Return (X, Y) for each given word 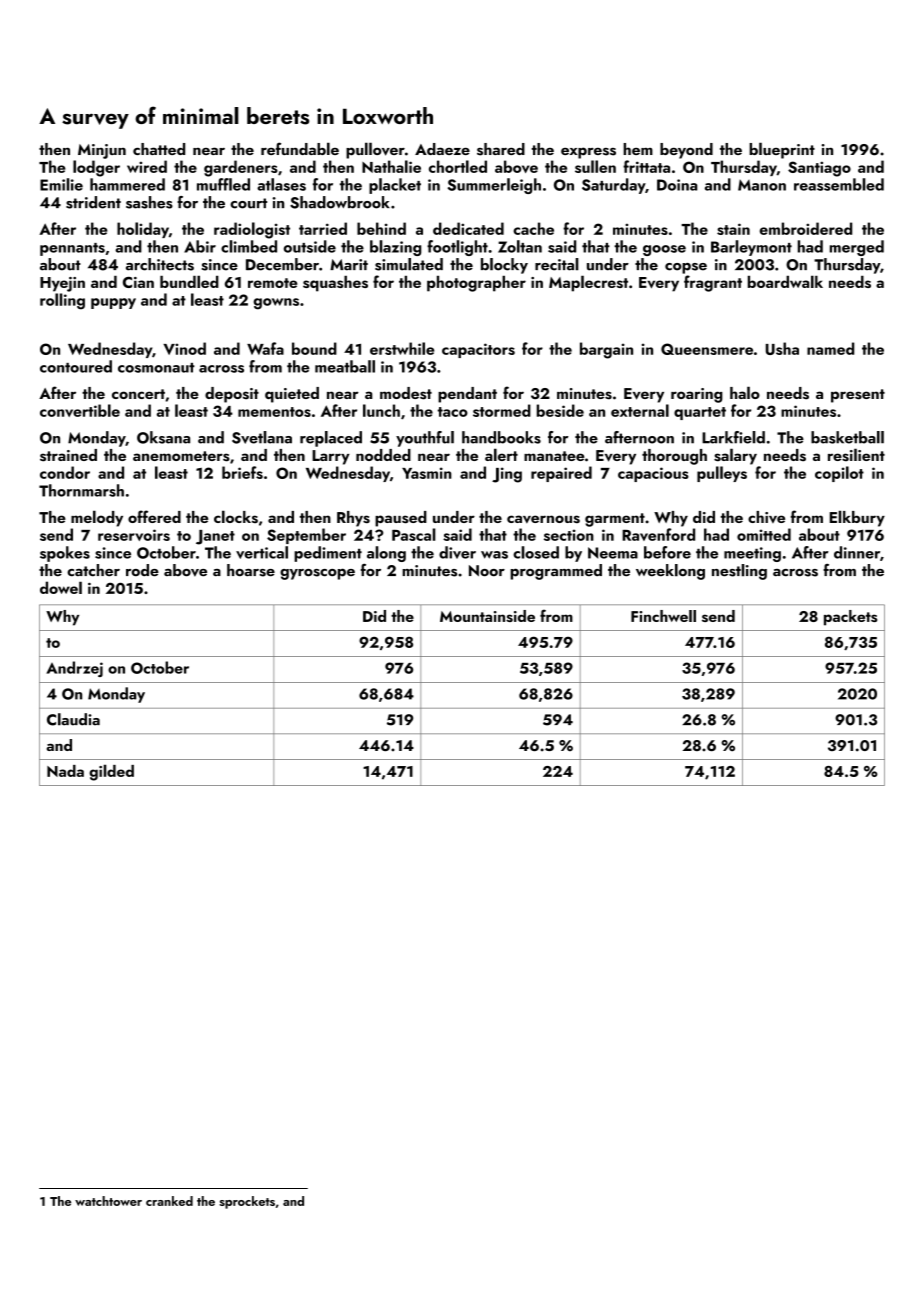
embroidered (806, 228)
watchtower (108, 1201)
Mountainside (487, 616)
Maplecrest (588, 283)
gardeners (241, 168)
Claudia (73, 719)
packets (850, 618)
